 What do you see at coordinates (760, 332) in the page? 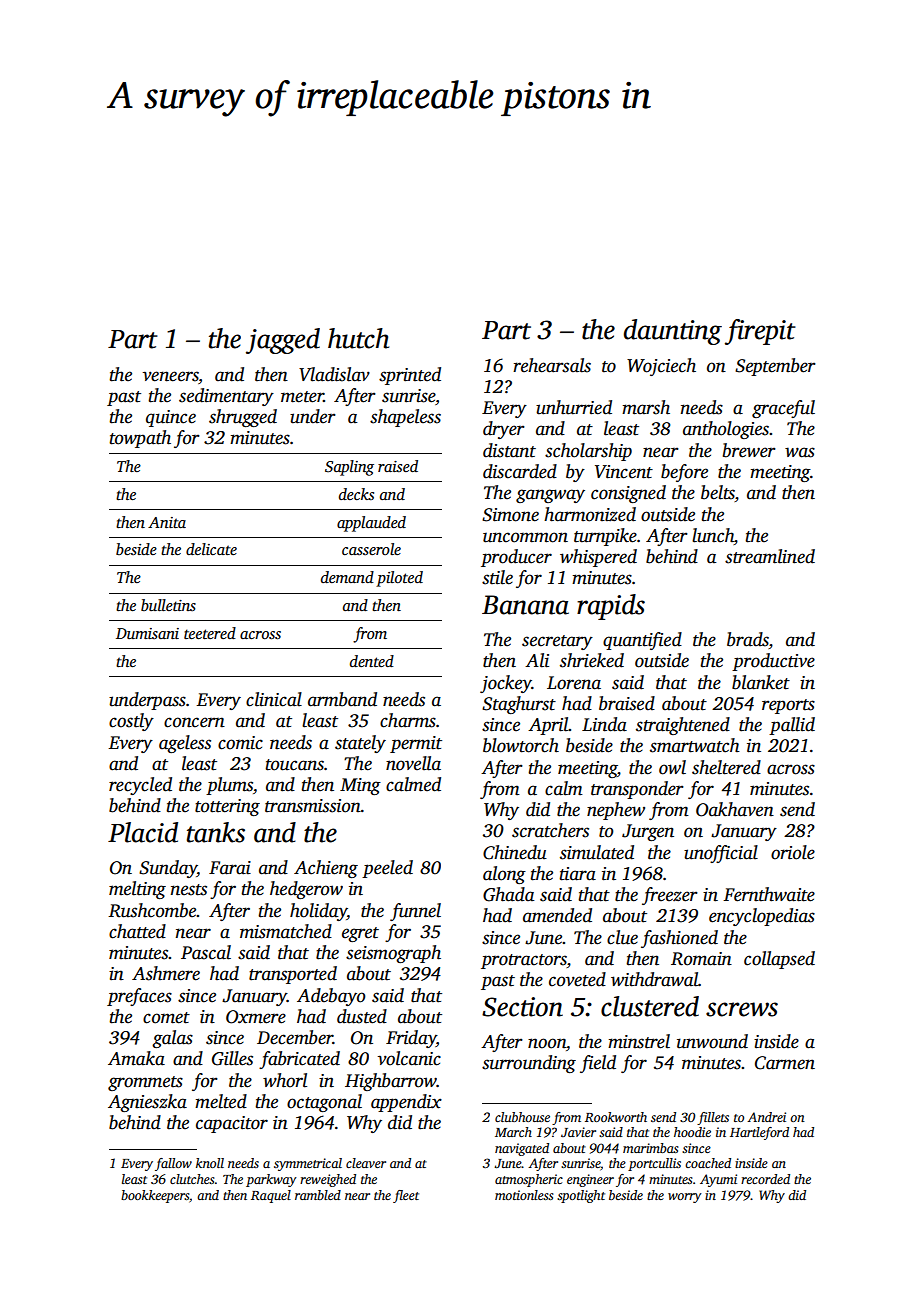
I see `firepit` at bounding box center [760, 332].
